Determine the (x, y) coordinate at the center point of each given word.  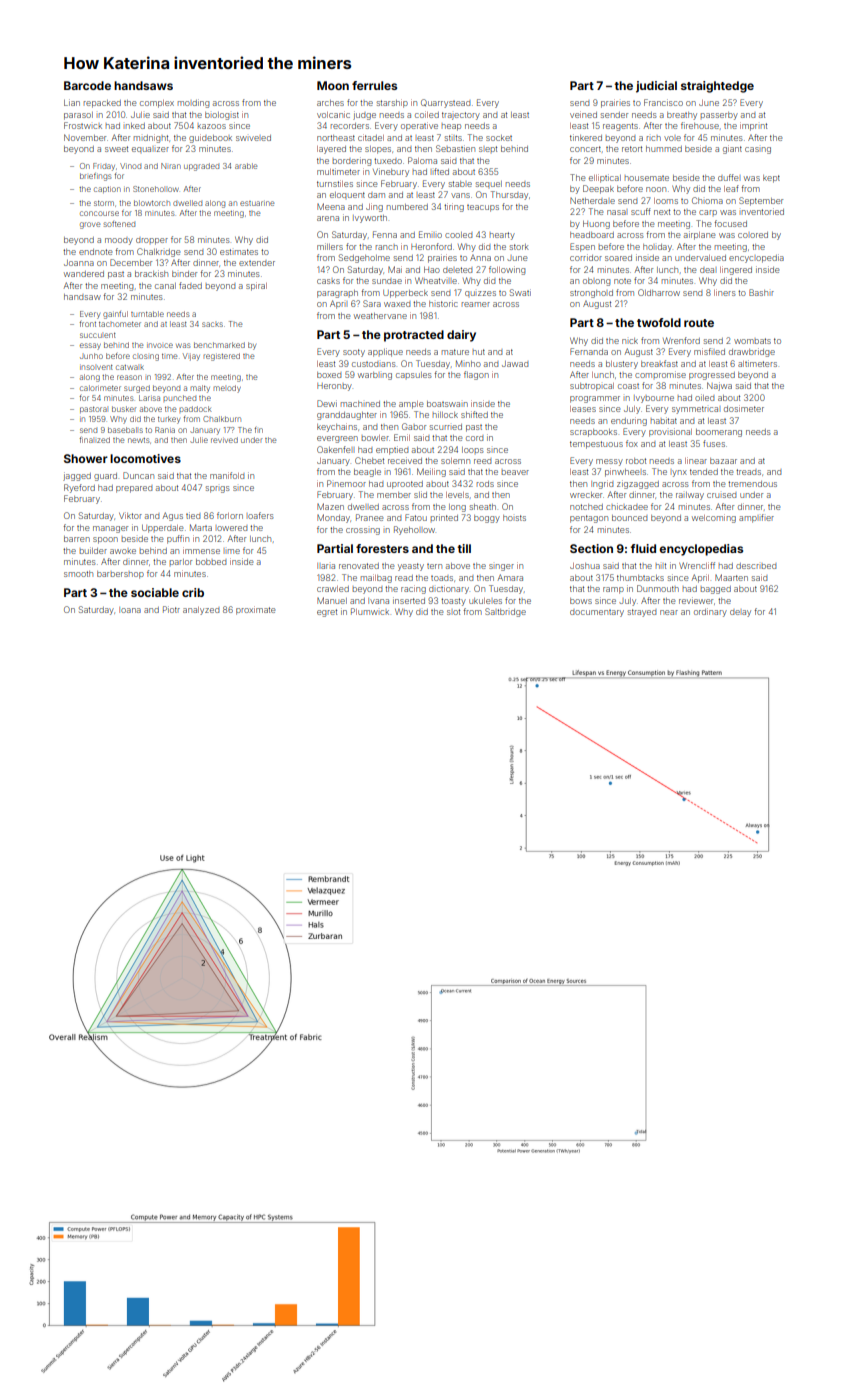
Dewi (327, 403)
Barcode (87, 85)
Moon (333, 85)
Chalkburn (222, 419)
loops (473, 450)
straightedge (717, 87)
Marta (201, 527)
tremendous (752, 484)
